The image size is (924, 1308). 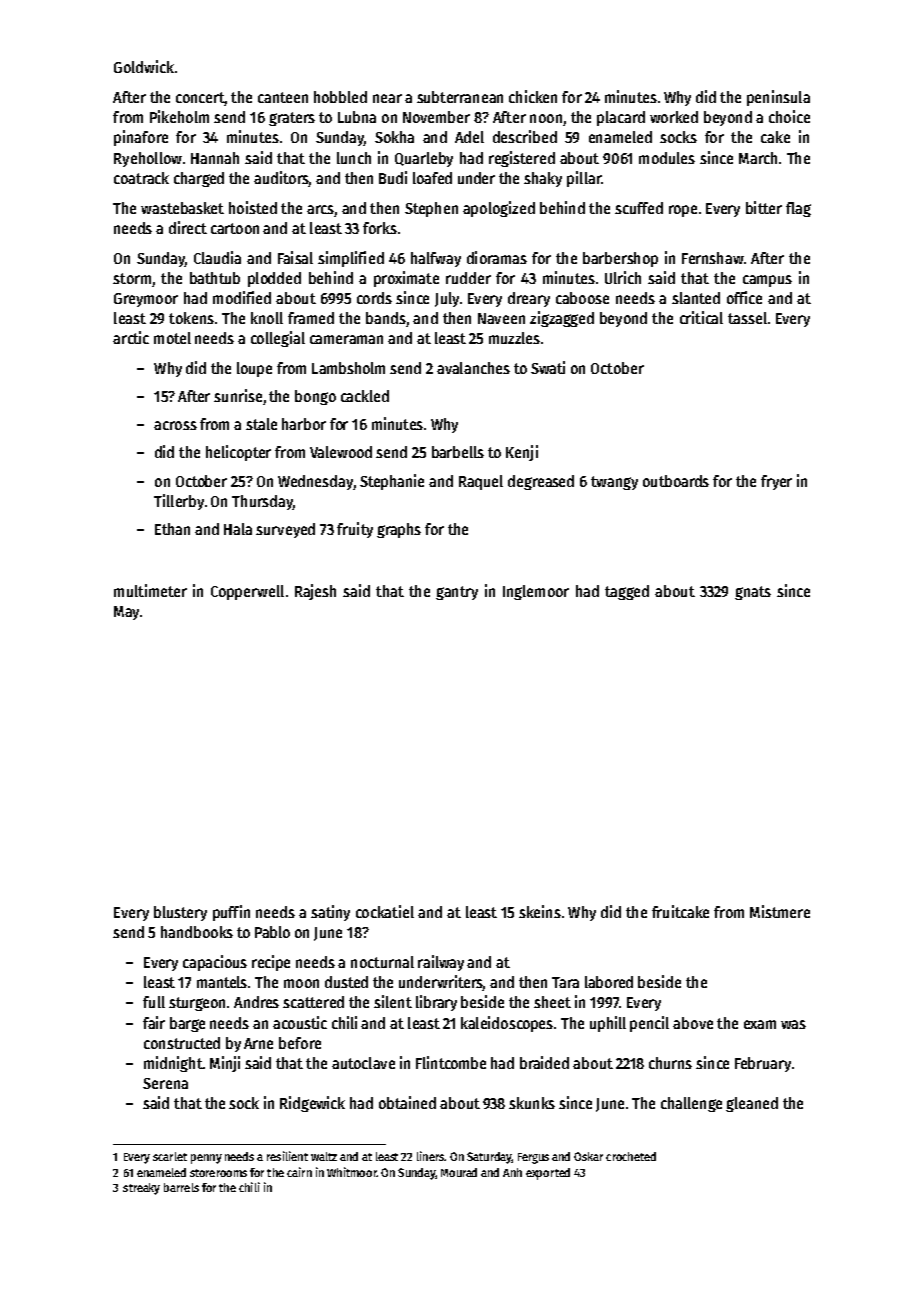 What do you see at coordinates (631, 1156) in the image?
I see `crocheted` at bounding box center [631, 1156].
